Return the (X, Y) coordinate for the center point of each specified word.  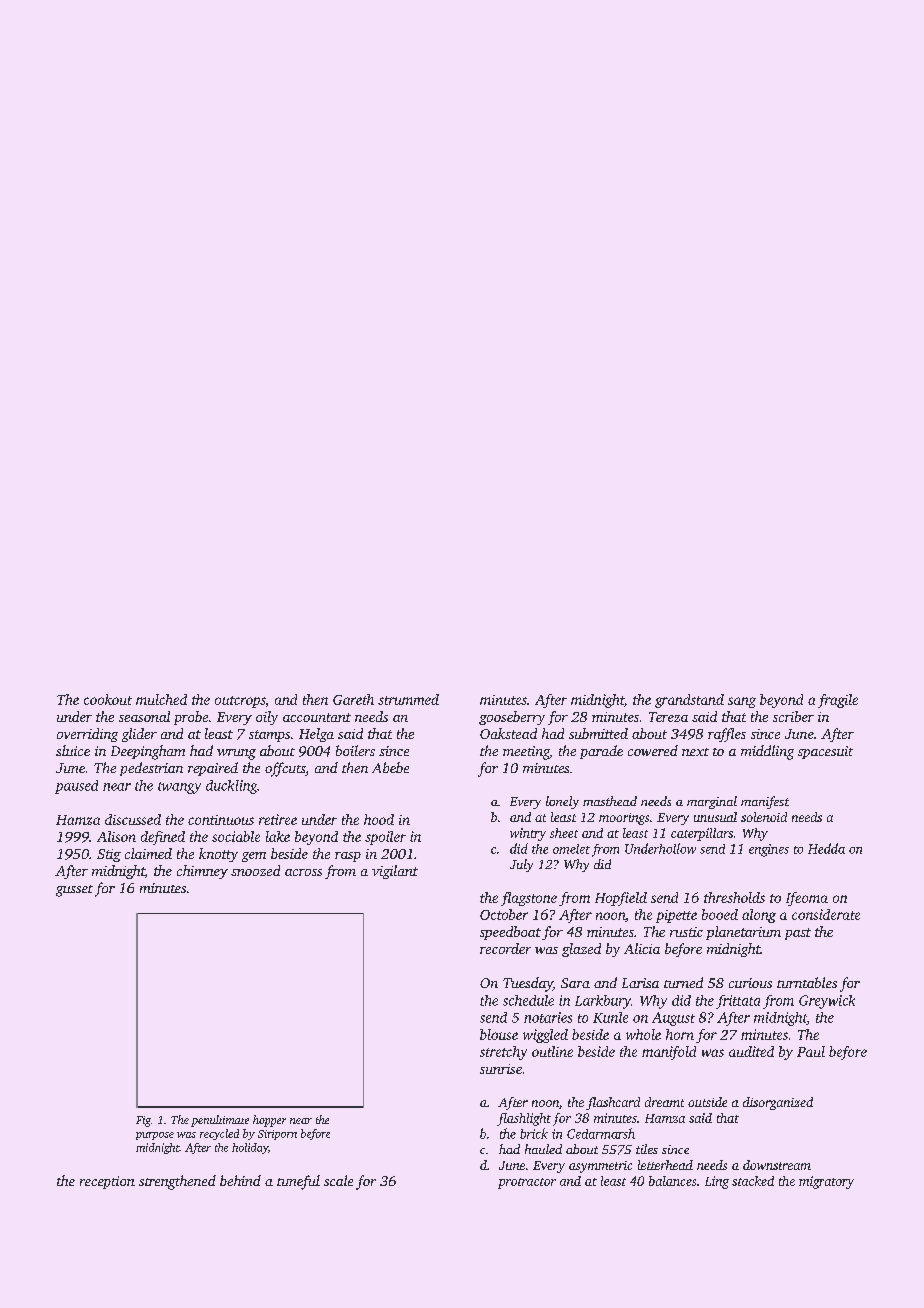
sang (742, 702)
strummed (408, 699)
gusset (74, 891)
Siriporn (277, 1135)
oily (267, 718)
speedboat (510, 933)
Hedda (826, 848)
